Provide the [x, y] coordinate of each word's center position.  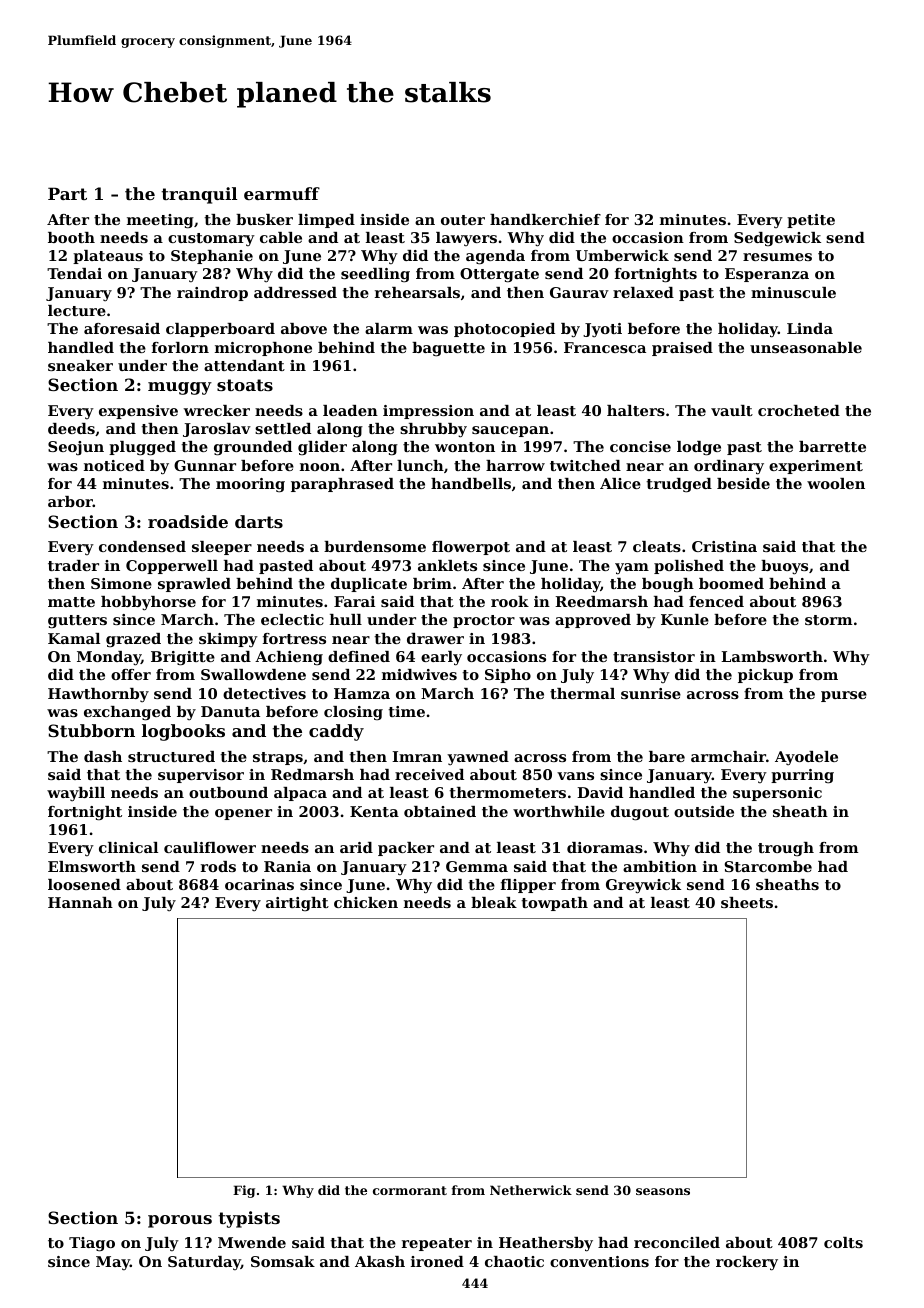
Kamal [74, 638]
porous [180, 1221]
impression [428, 412]
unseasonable [806, 347]
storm [828, 620]
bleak [494, 902]
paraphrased [342, 485]
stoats [245, 385]
